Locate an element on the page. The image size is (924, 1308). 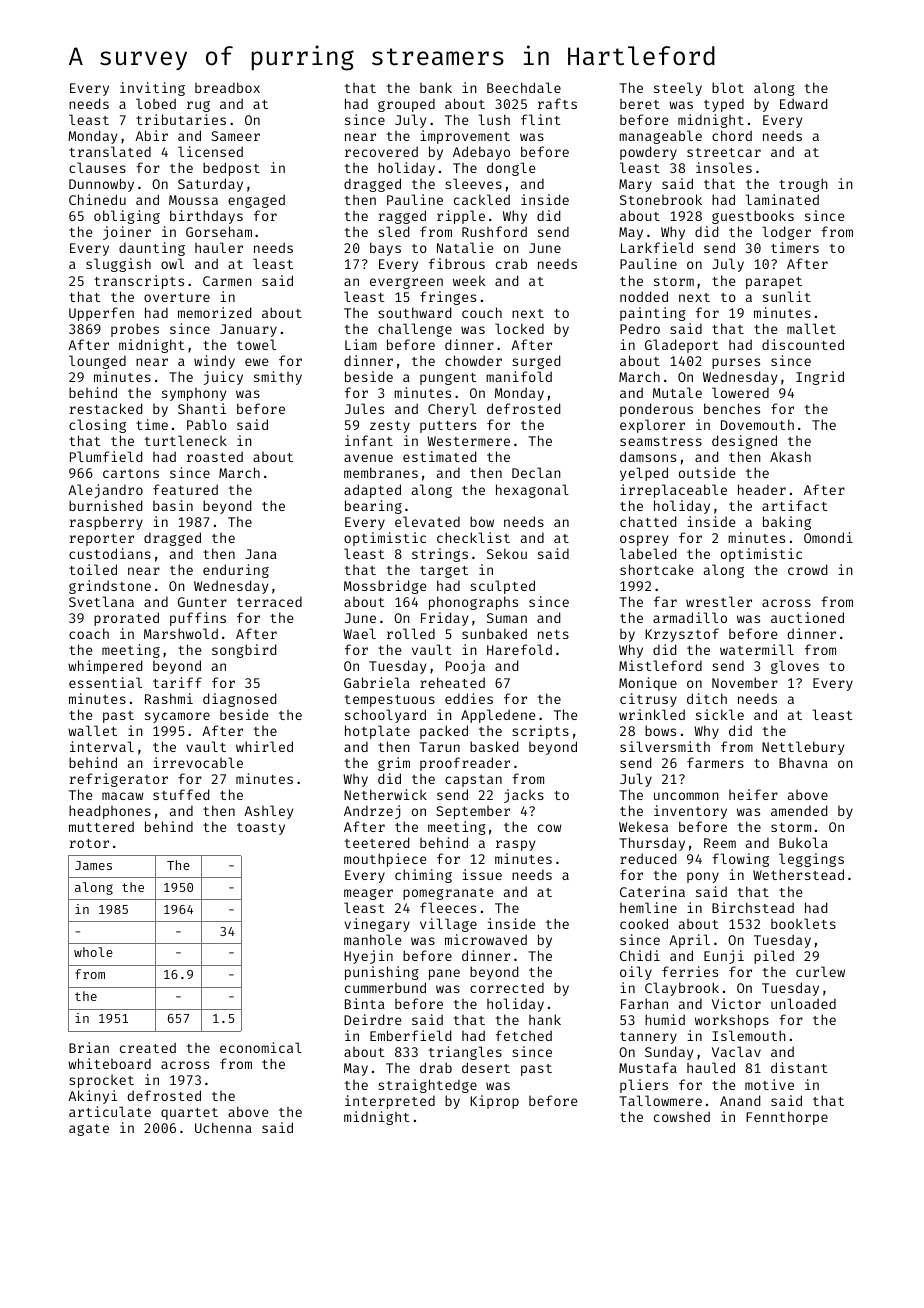
Gunter is located at coordinates (202, 602).
